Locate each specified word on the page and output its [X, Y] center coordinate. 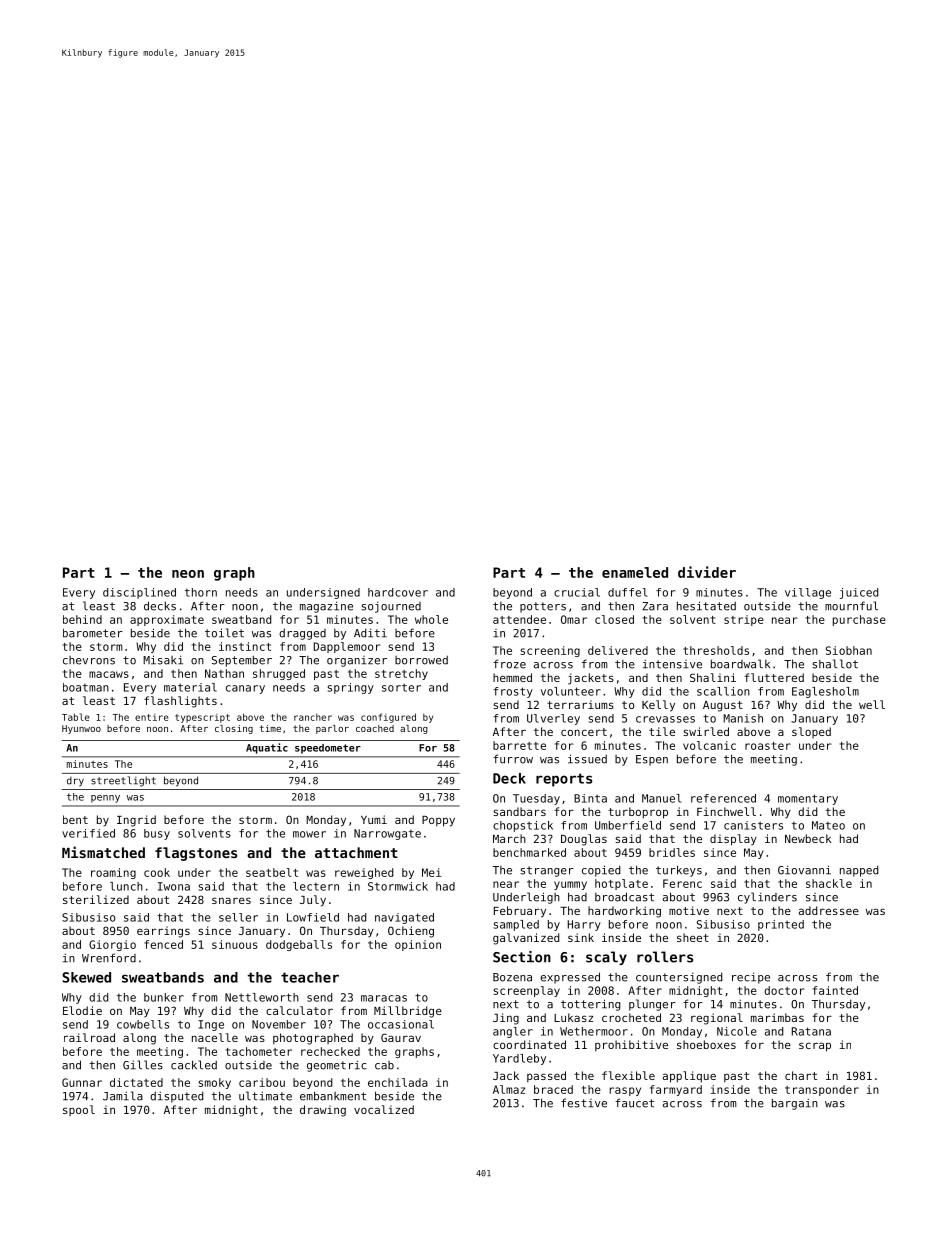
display [733, 840]
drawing [323, 1111]
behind [82, 619]
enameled [635, 572]
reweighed [364, 873]
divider [707, 572]
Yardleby [519, 1059]
